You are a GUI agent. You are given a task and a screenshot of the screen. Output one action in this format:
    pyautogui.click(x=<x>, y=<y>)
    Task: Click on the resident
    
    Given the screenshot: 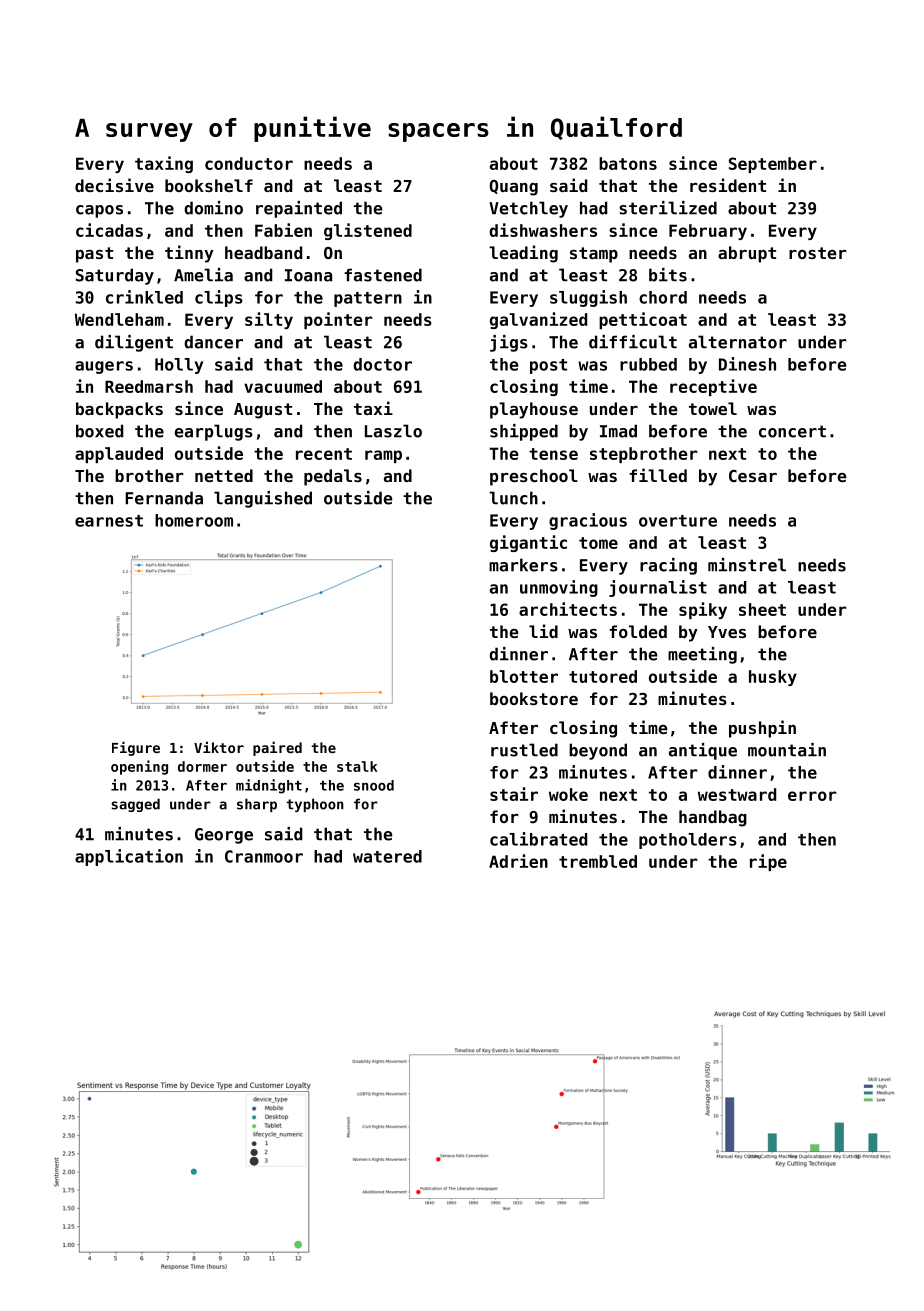 What is the action you would take?
    pyautogui.click(x=728, y=185)
